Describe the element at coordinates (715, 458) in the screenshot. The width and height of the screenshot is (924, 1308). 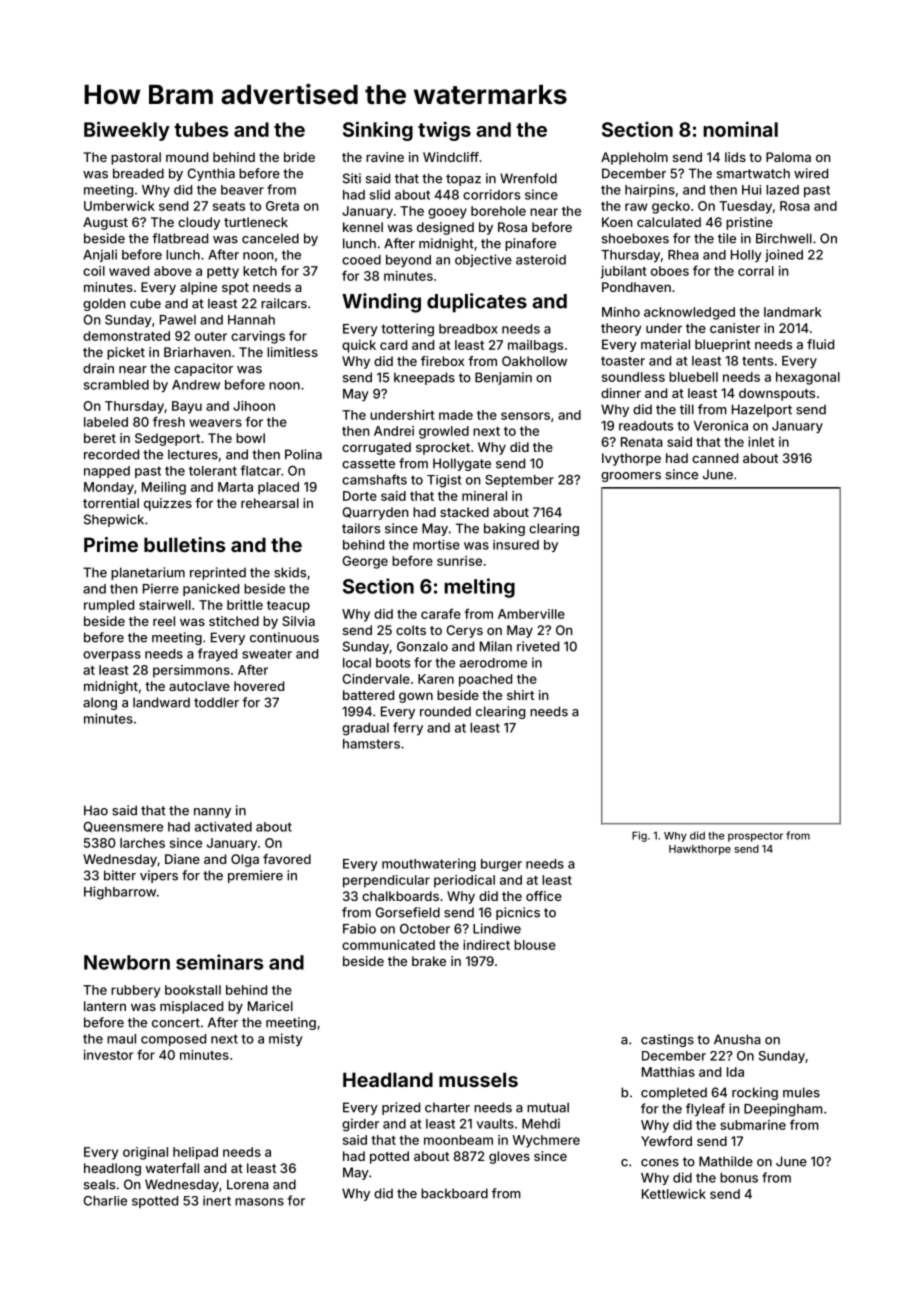
I see `canned` at that location.
